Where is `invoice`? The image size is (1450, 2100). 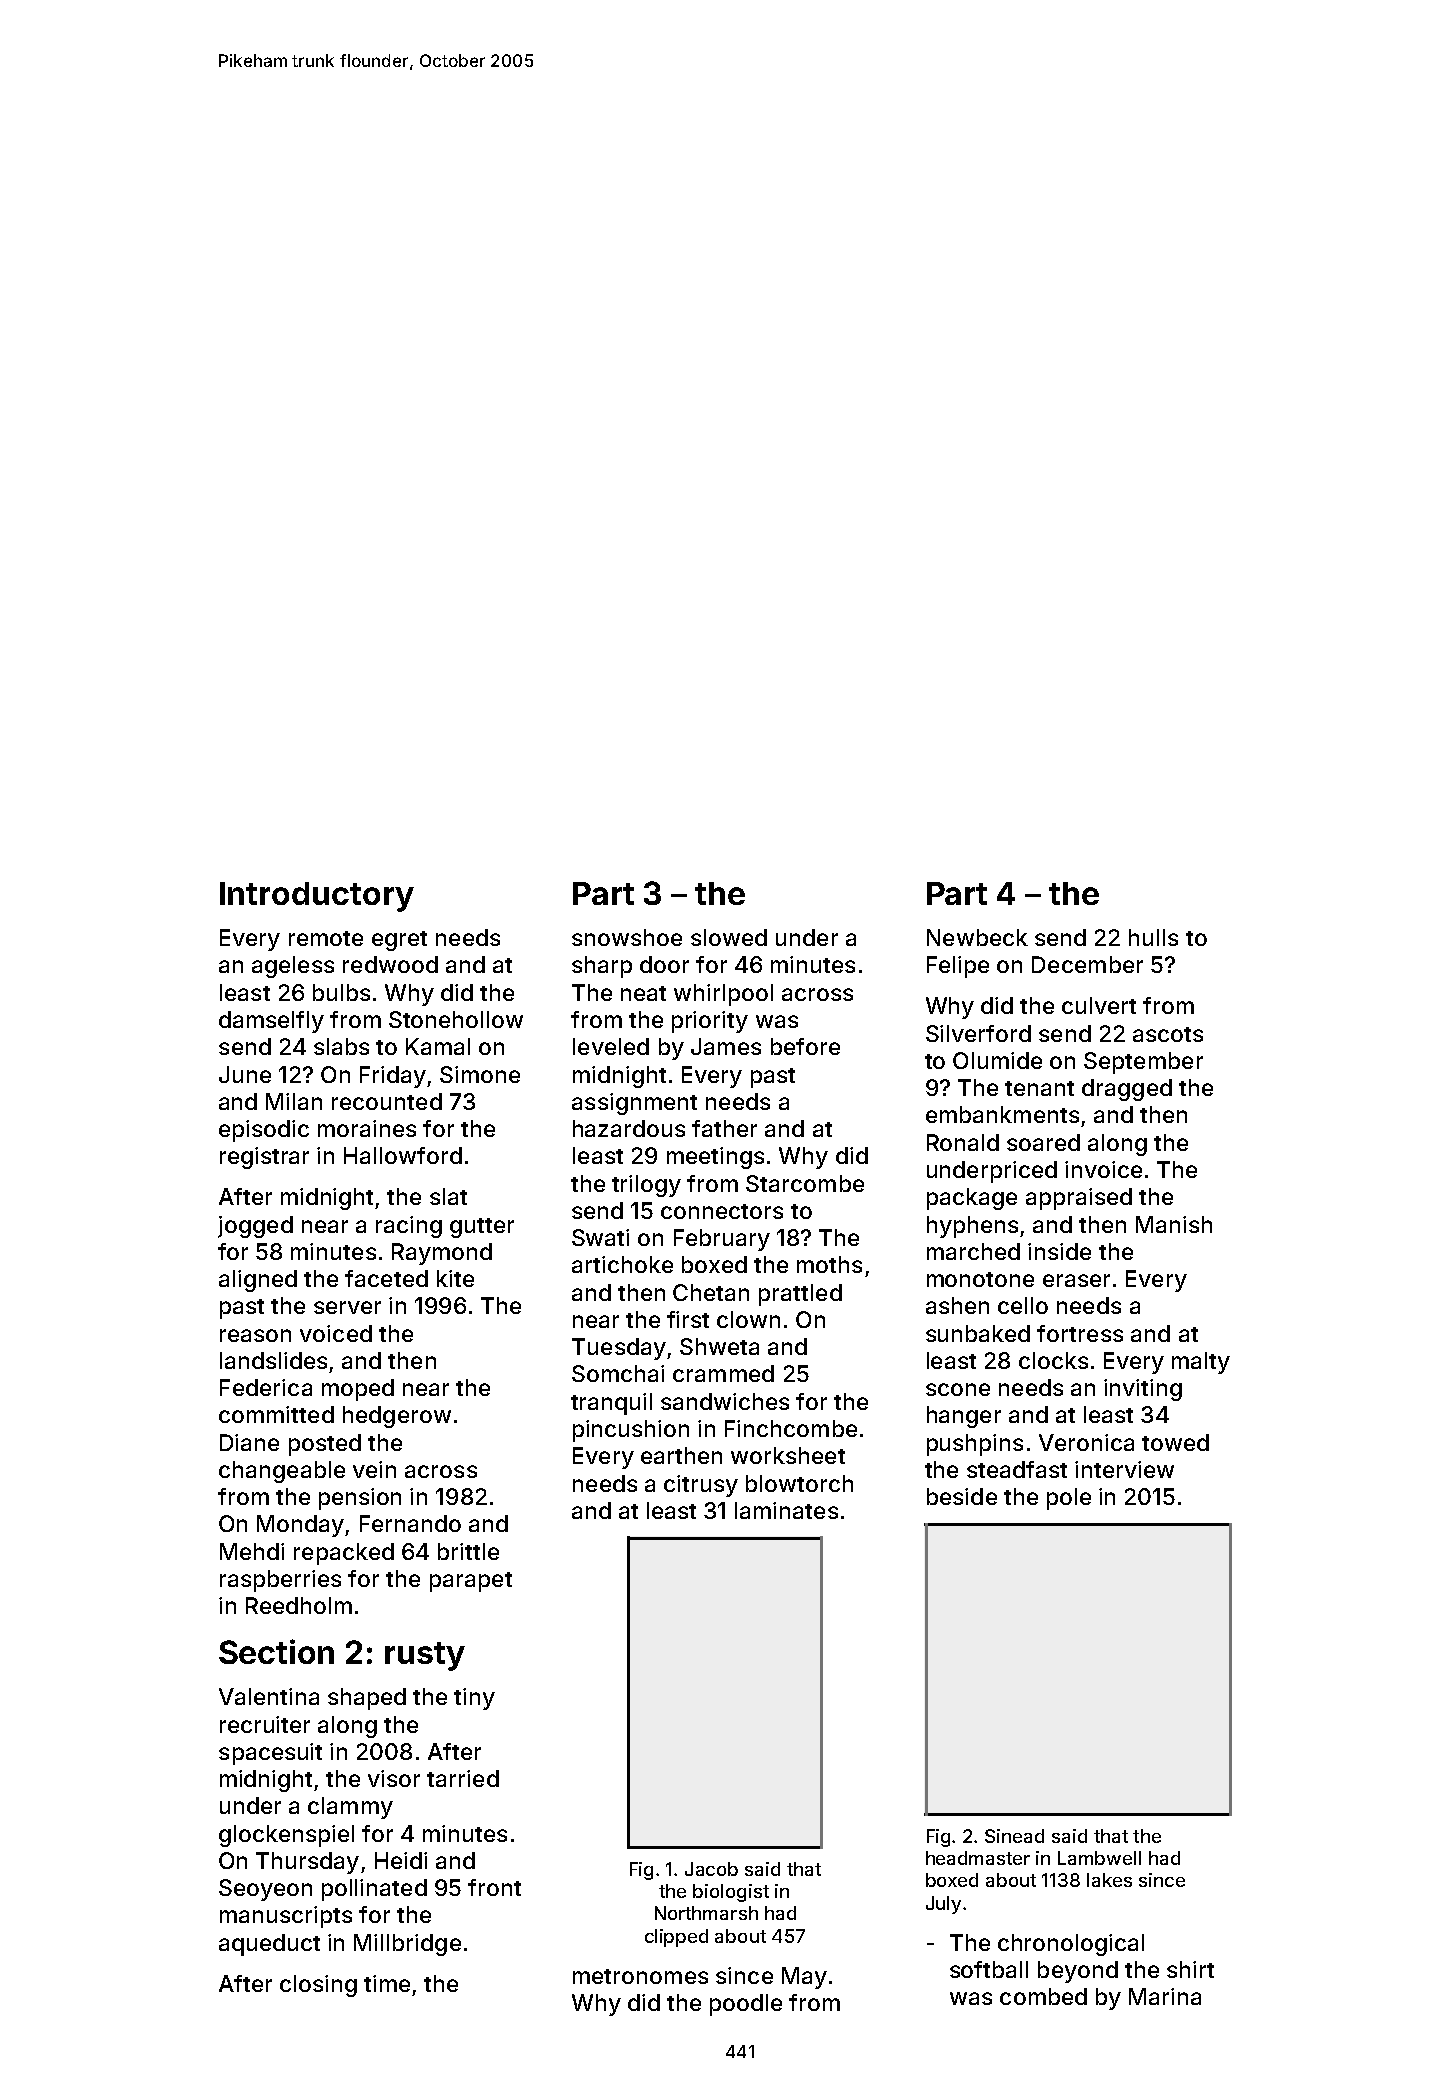 invoice is located at coordinates (1103, 1169).
